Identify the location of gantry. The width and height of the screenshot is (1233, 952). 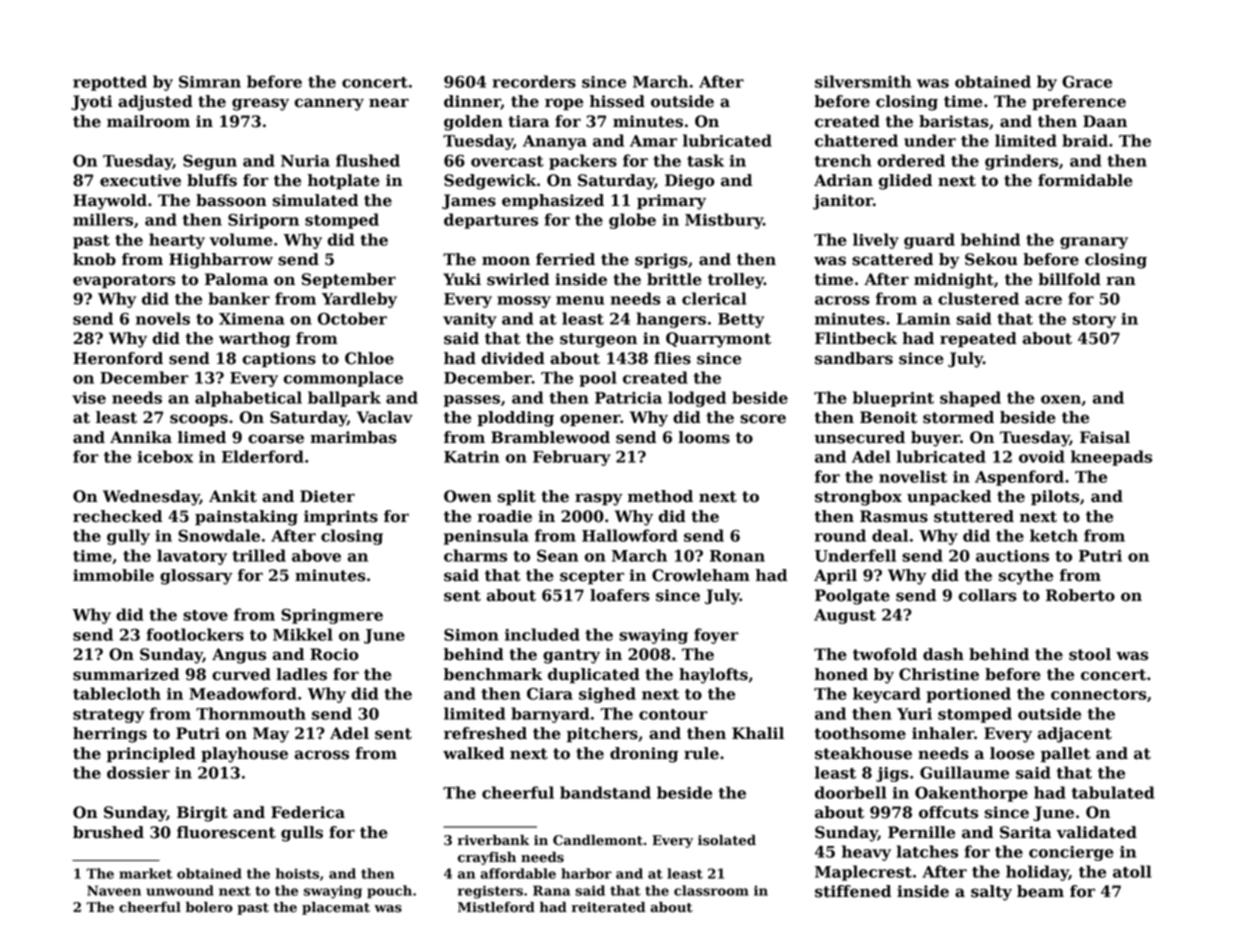
(571, 656).
